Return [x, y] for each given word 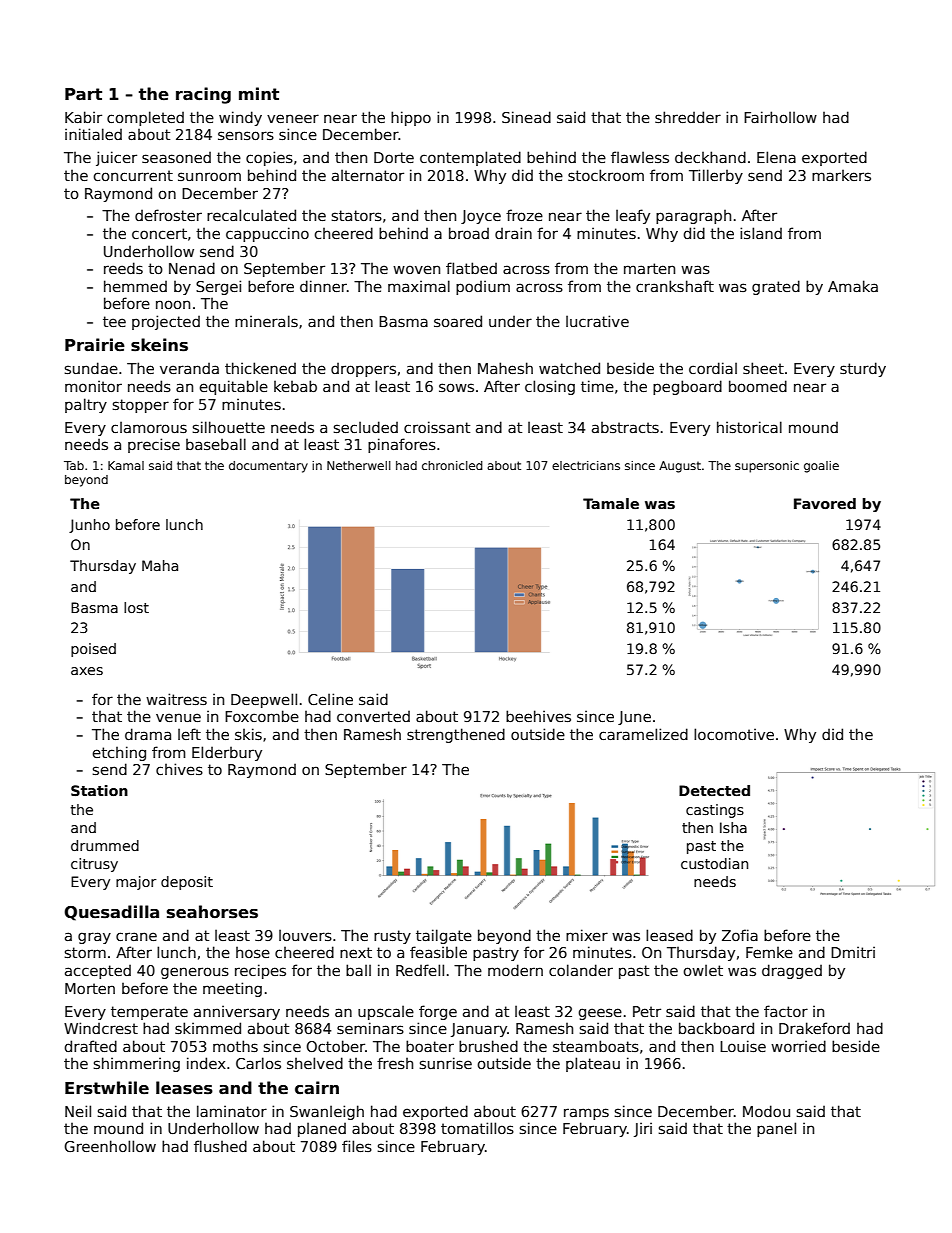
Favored [825, 503]
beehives [538, 716]
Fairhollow [780, 117]
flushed [220, 1146]
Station [99, 790]
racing [203, 95]
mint [259, 93]
